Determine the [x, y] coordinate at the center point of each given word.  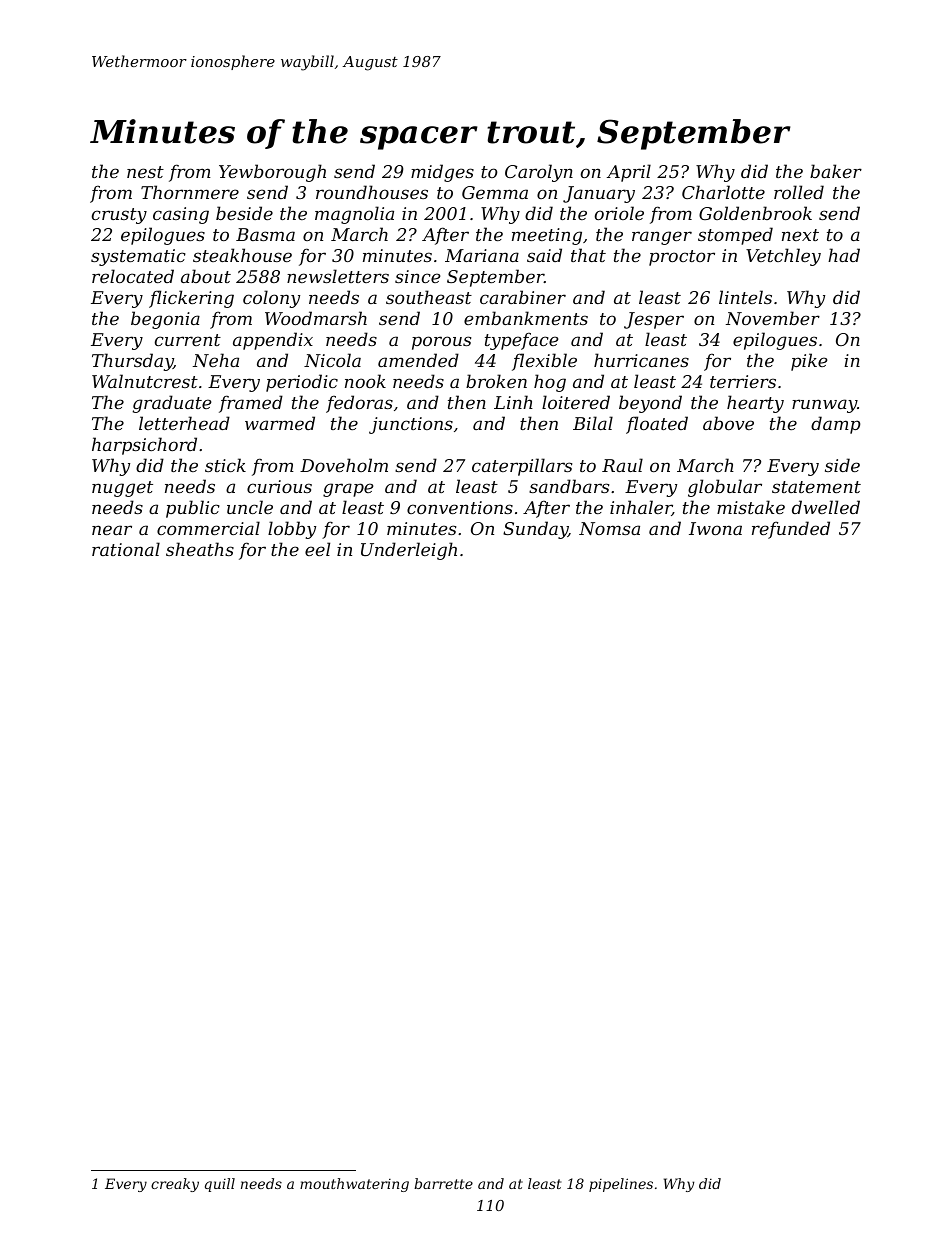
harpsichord [144, 446]
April [629, 173]
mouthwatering [354, 1185]
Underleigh [409, 551]
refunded [791, 530]
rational [126, 549]
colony [271, 299]
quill [220, 1185]
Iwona [715, 528]
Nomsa [609, 528]
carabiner [523, 297]
